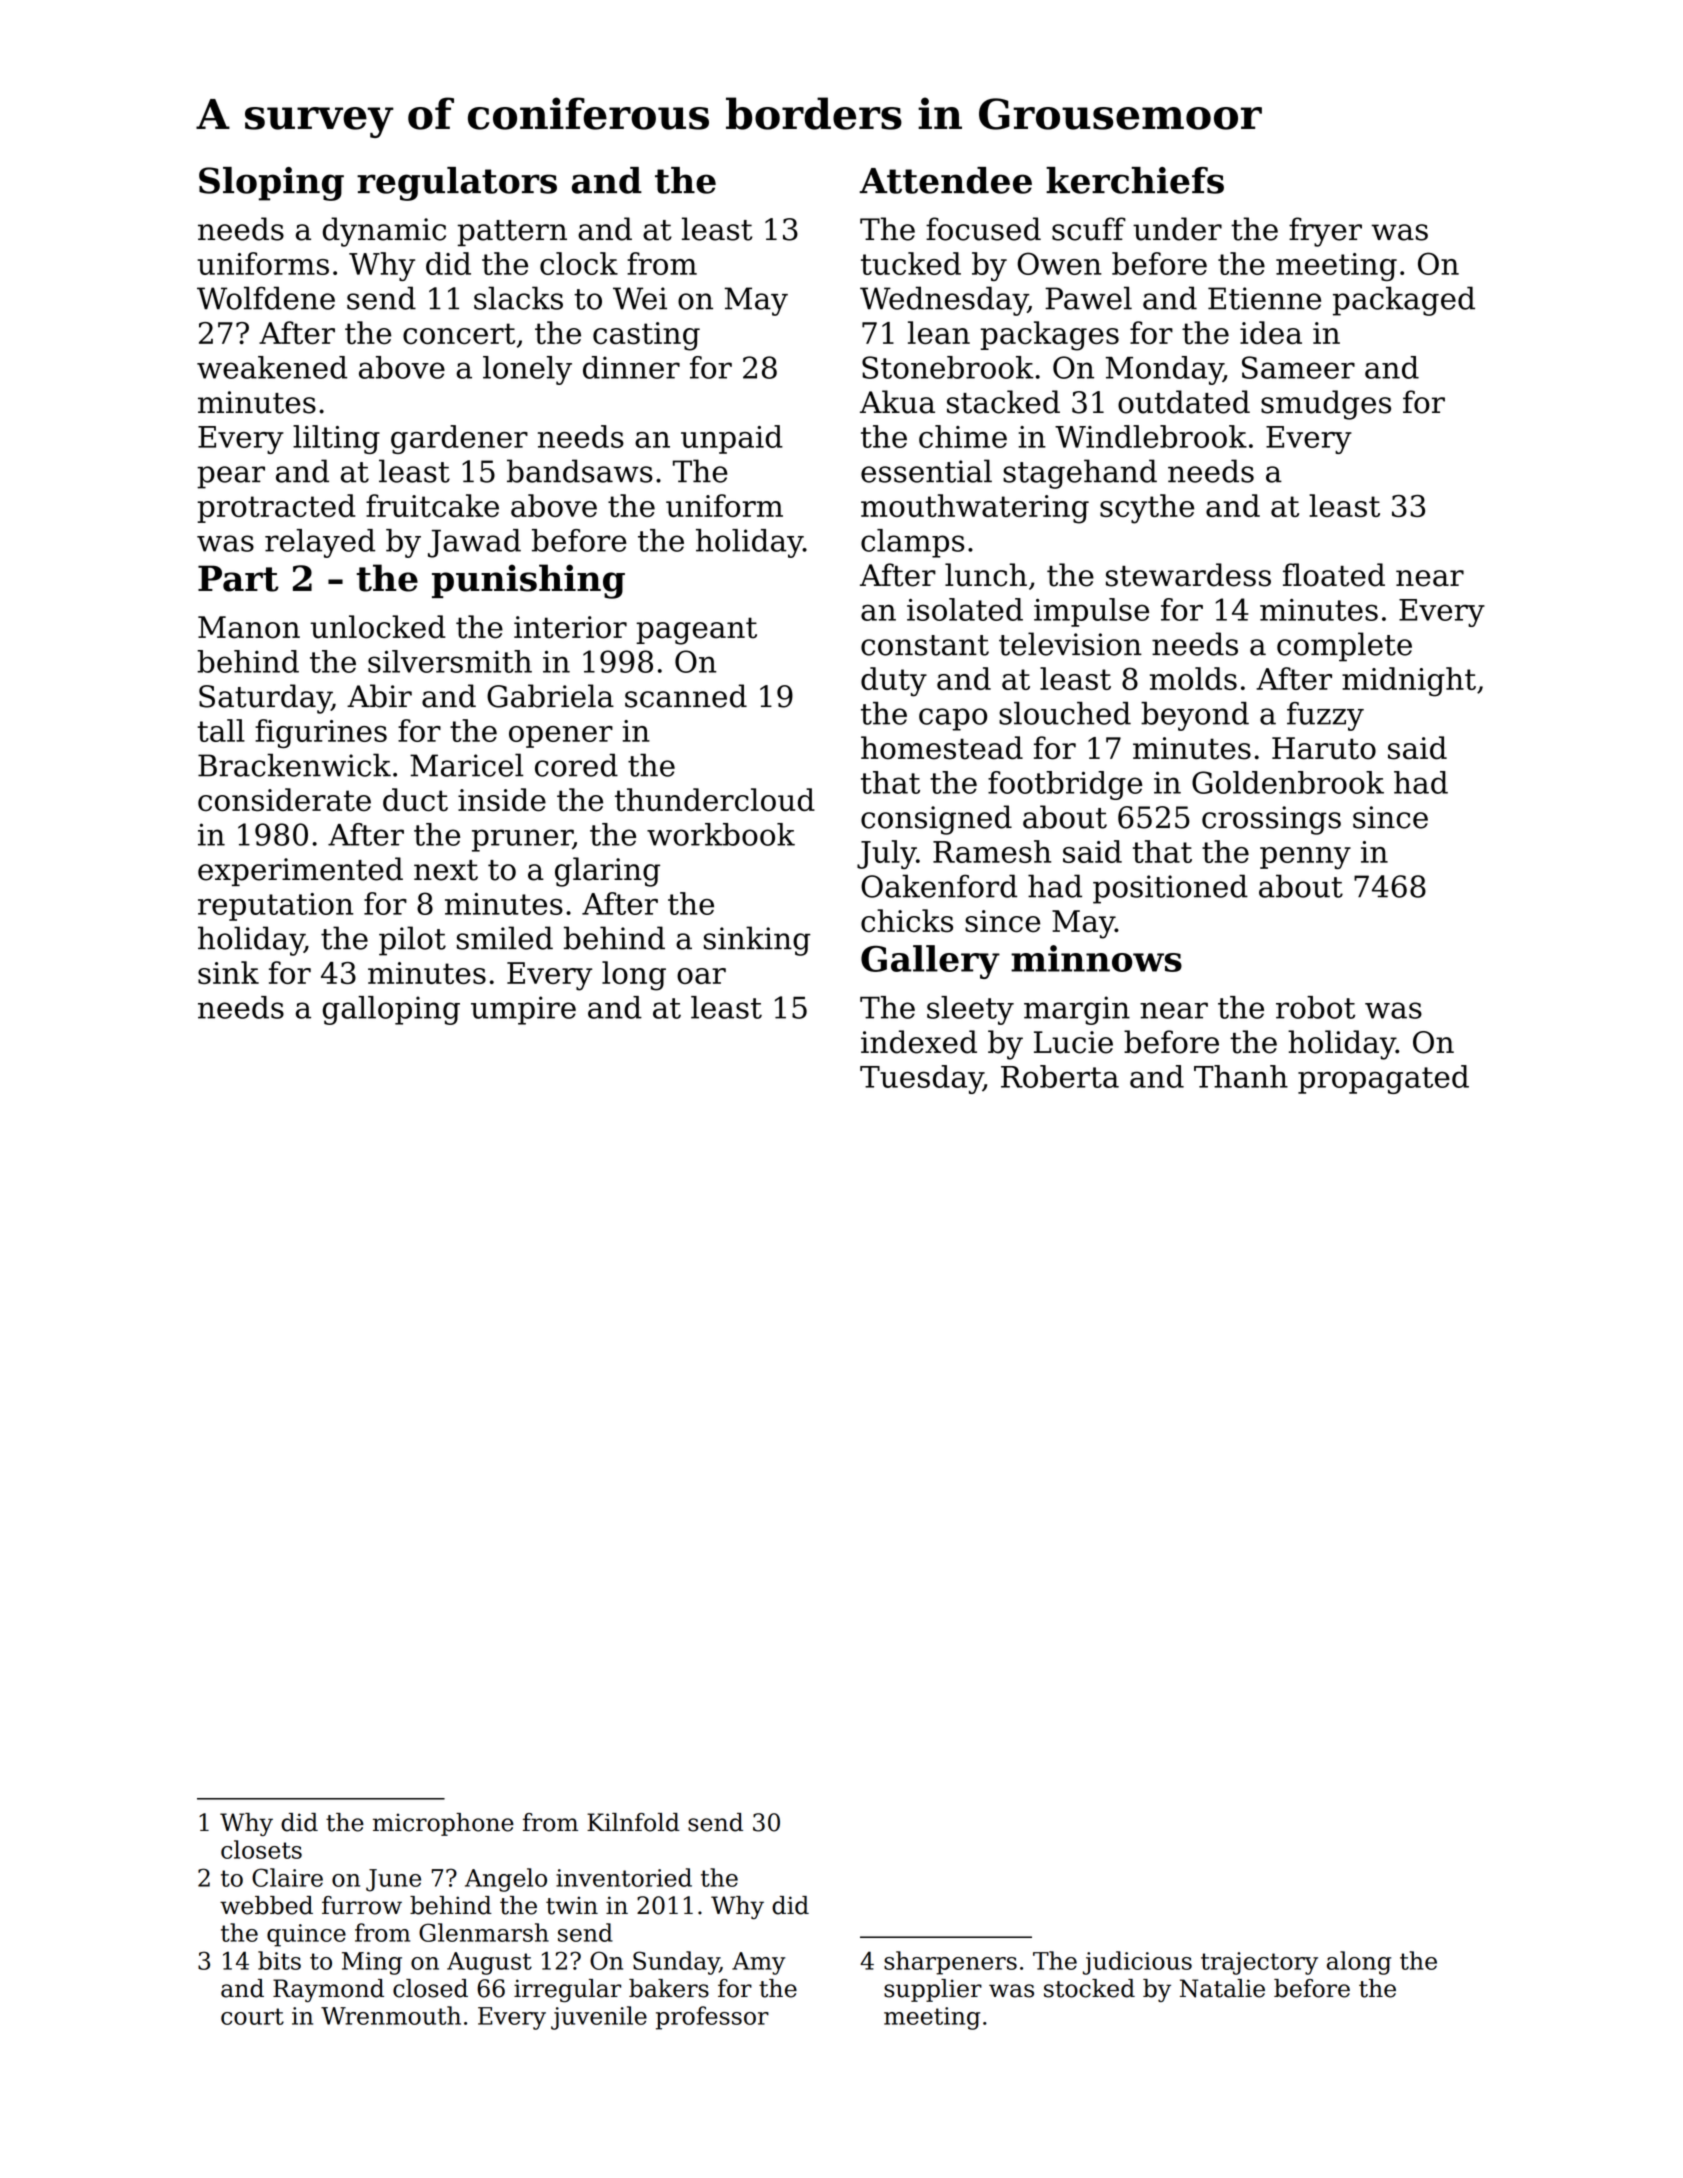 The height and width of the screenshot is (2178, 1683). Describe the element at coordinates (271, 184) in the screenshot. I see `Sloping` at that location.
